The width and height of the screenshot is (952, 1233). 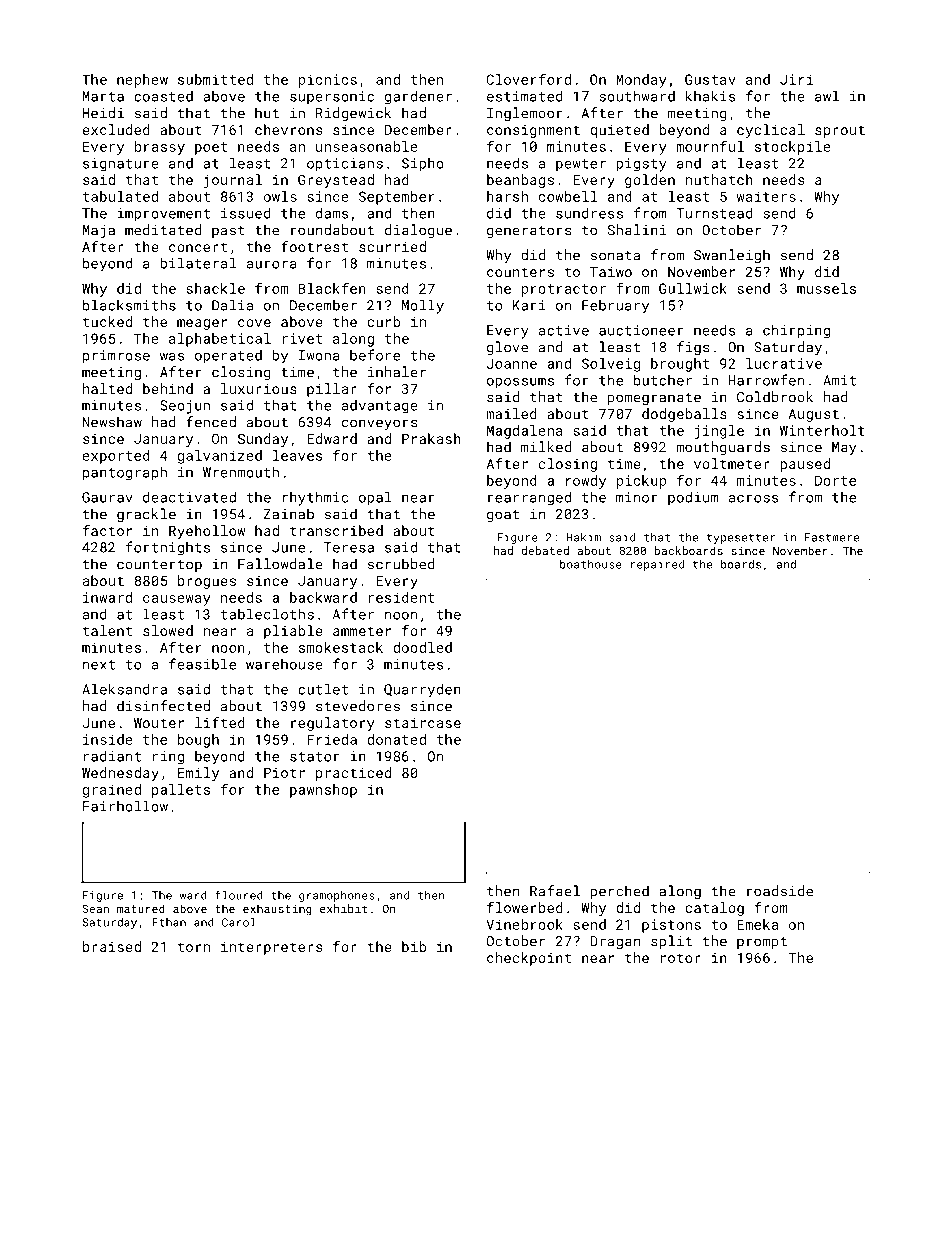 I want to click on leaves, so click(x=298, y=455).
